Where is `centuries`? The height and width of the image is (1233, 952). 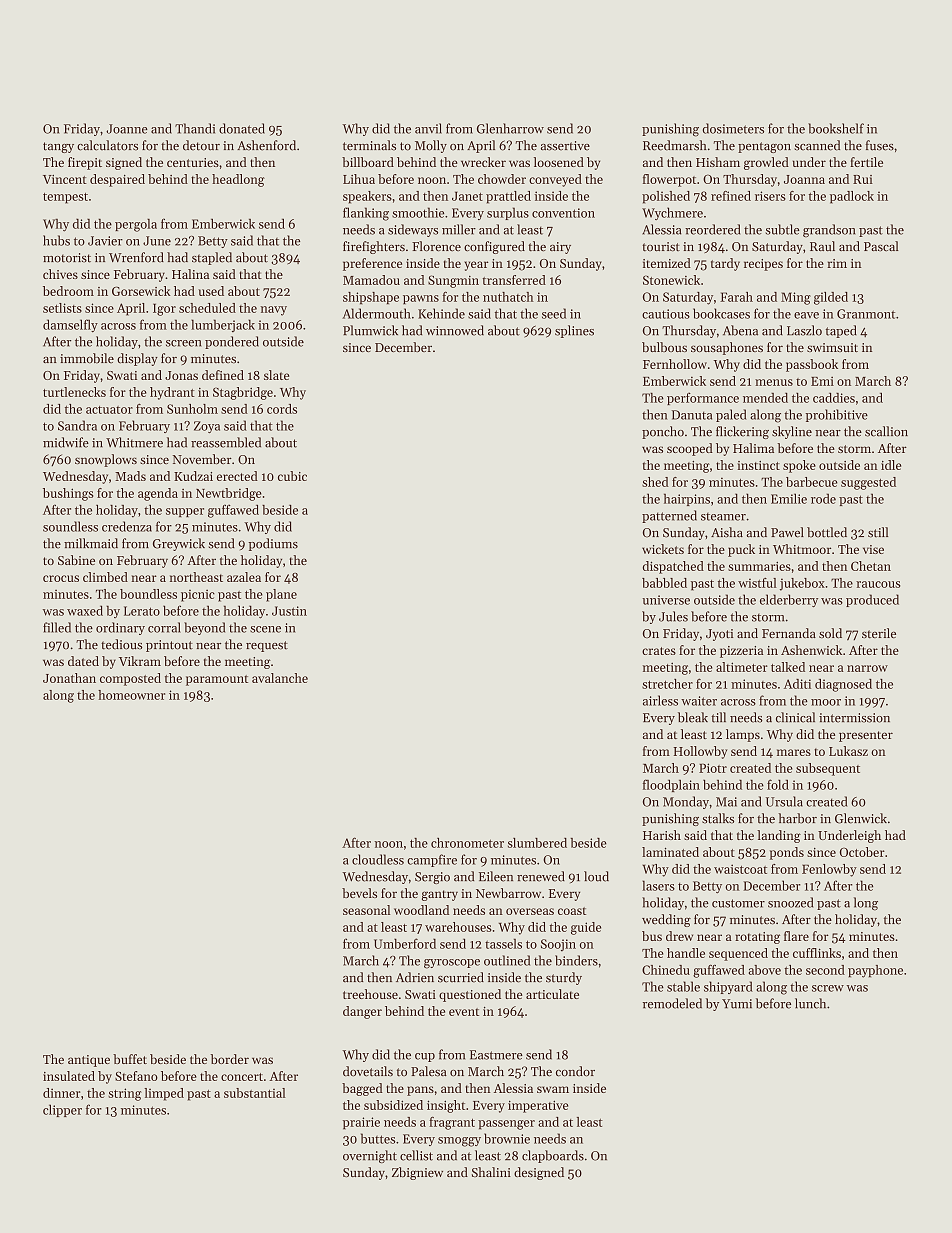
centuries is located at coordinates (193, 162).
